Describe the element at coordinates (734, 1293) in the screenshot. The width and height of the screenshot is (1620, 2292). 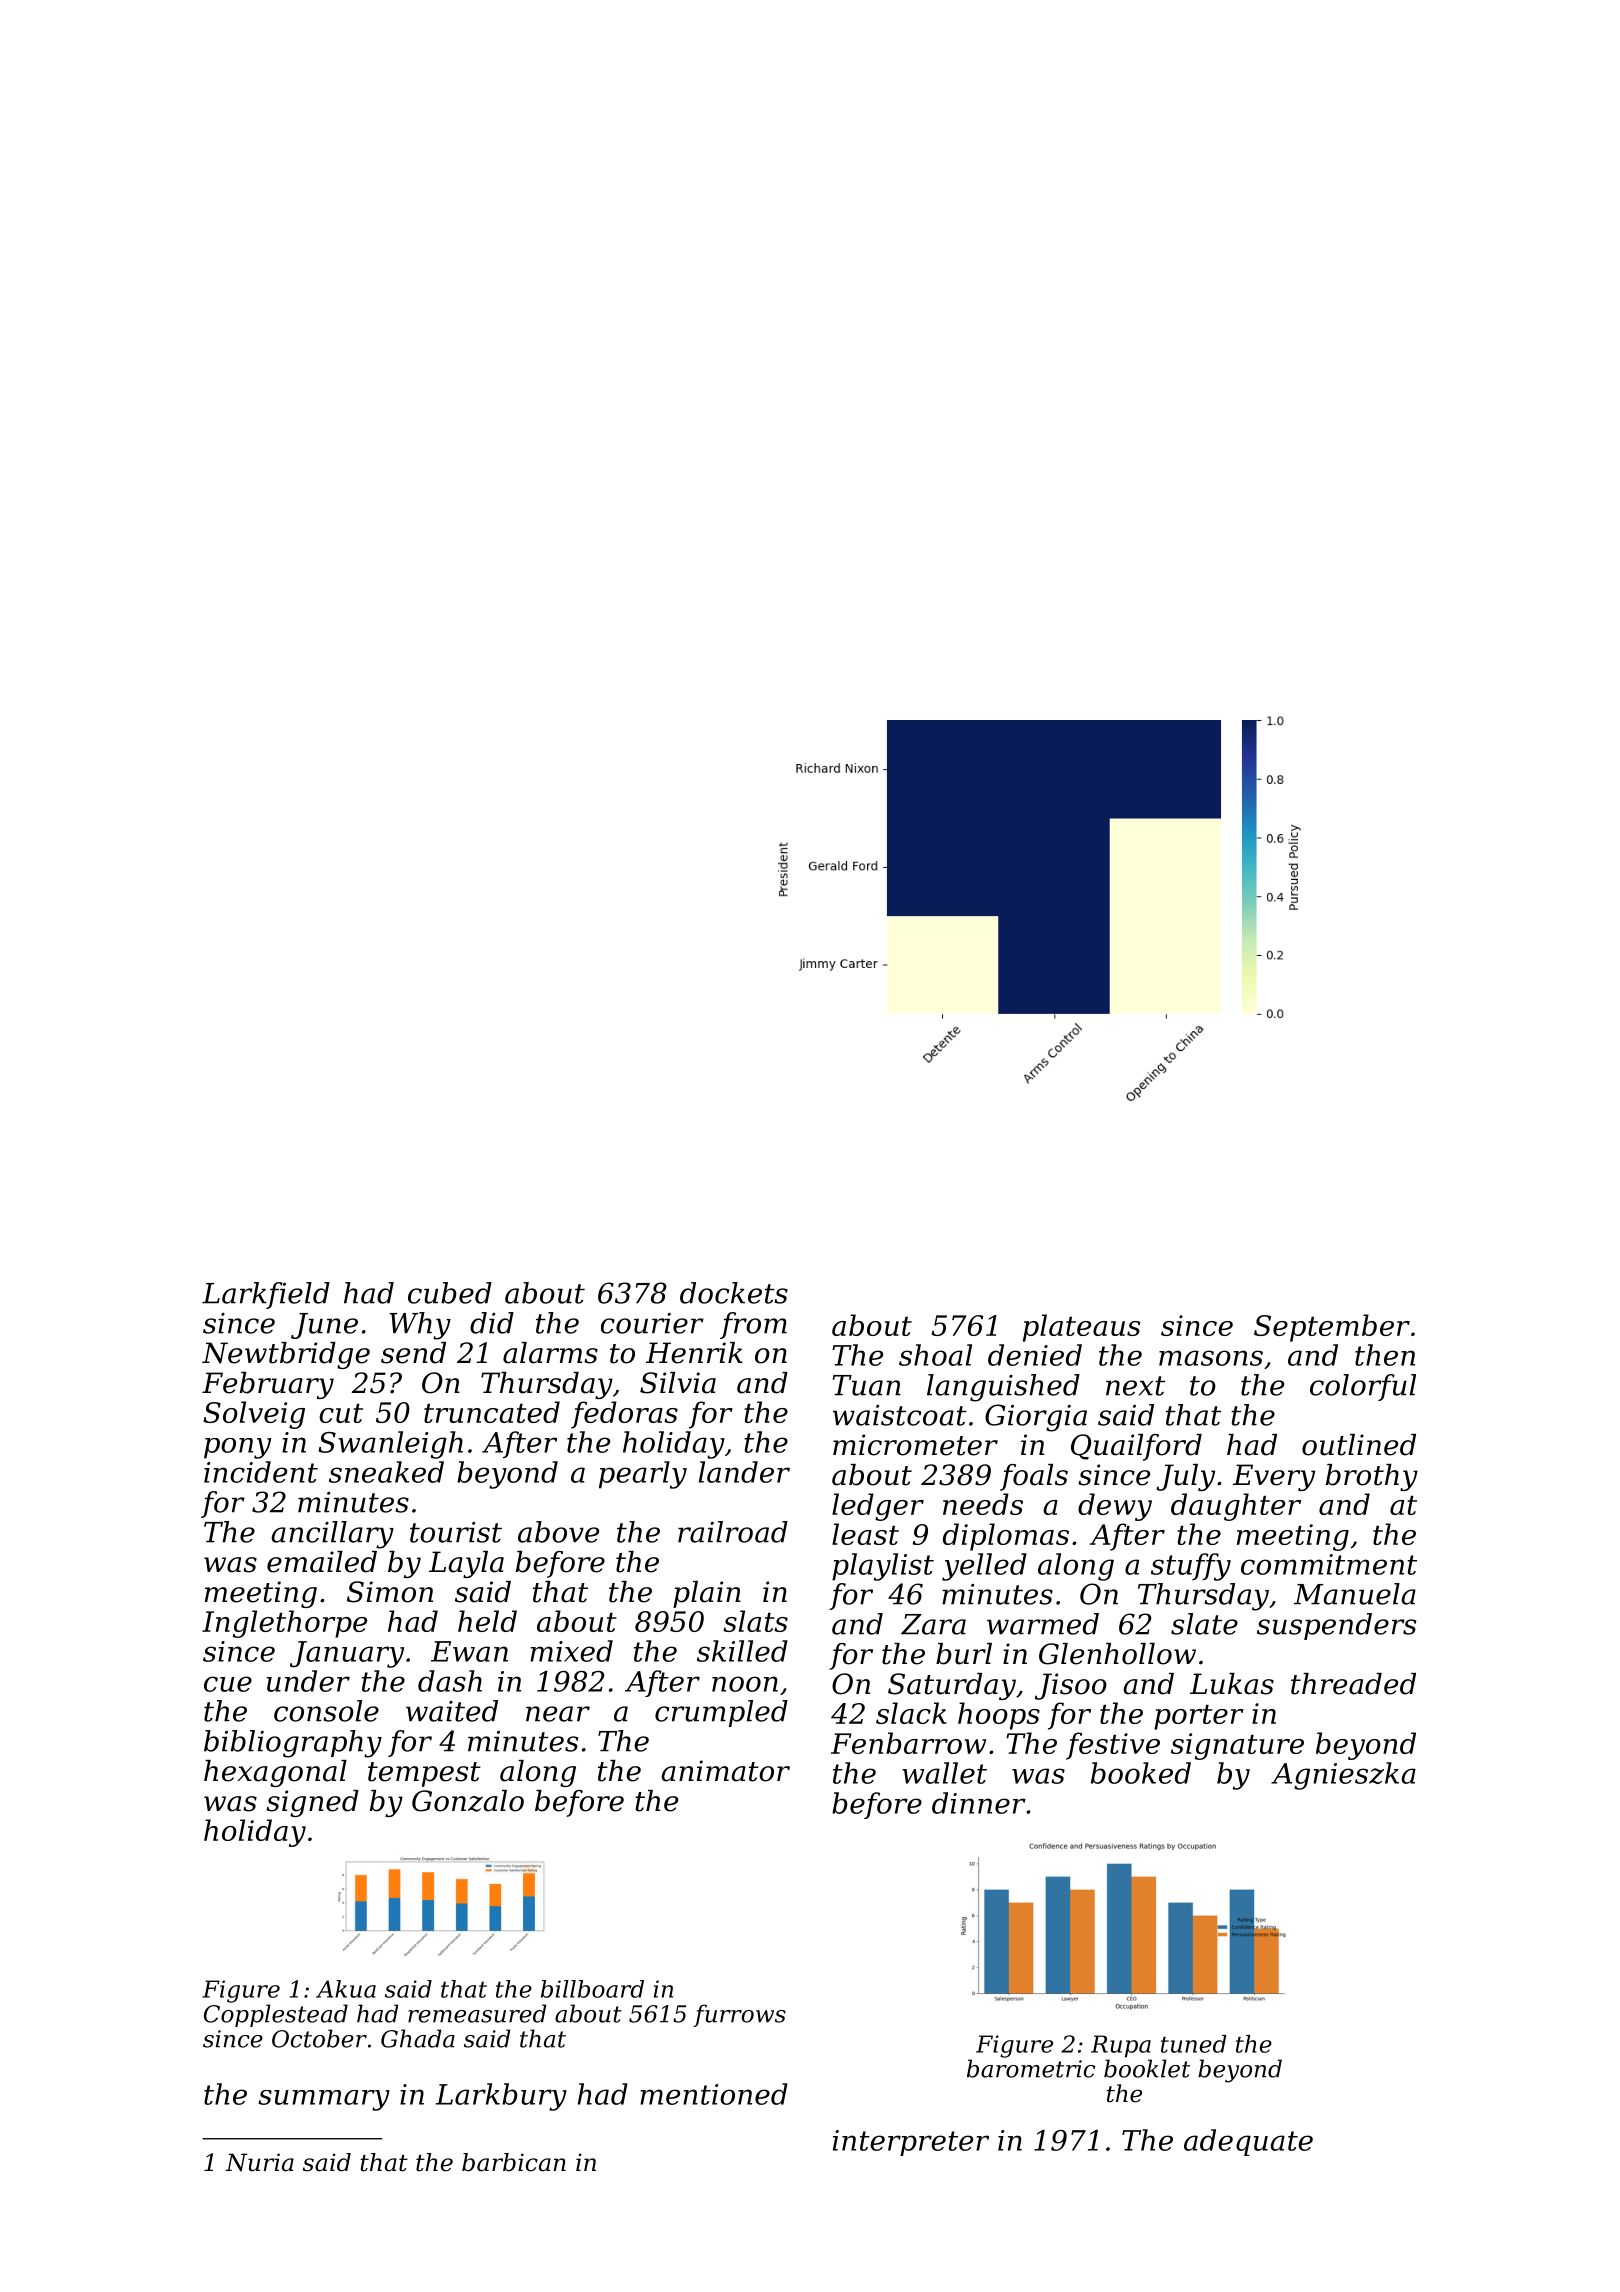
I see `dockets` at that location.
